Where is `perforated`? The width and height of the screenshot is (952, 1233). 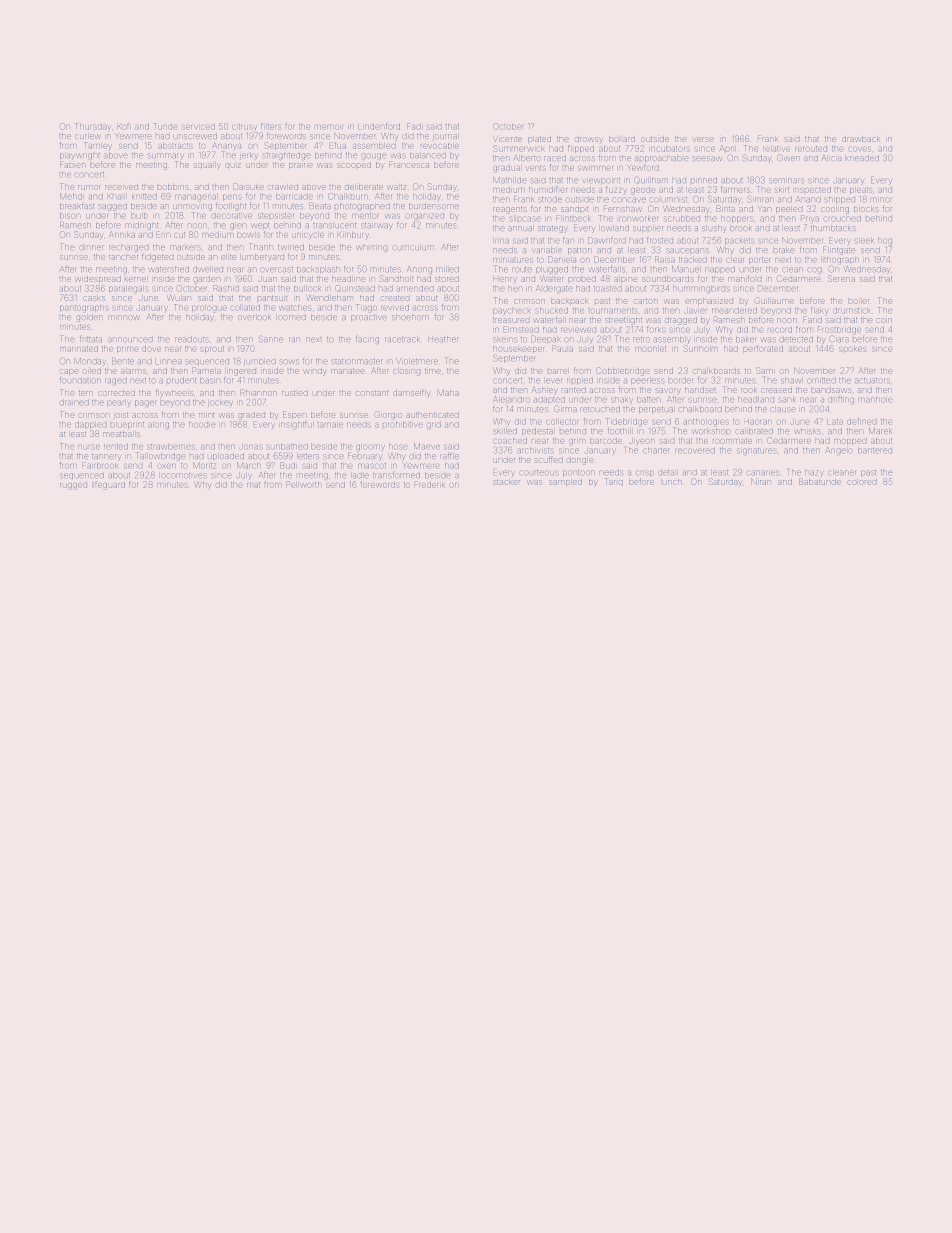
perforated is located at coordinates (763, 348).
